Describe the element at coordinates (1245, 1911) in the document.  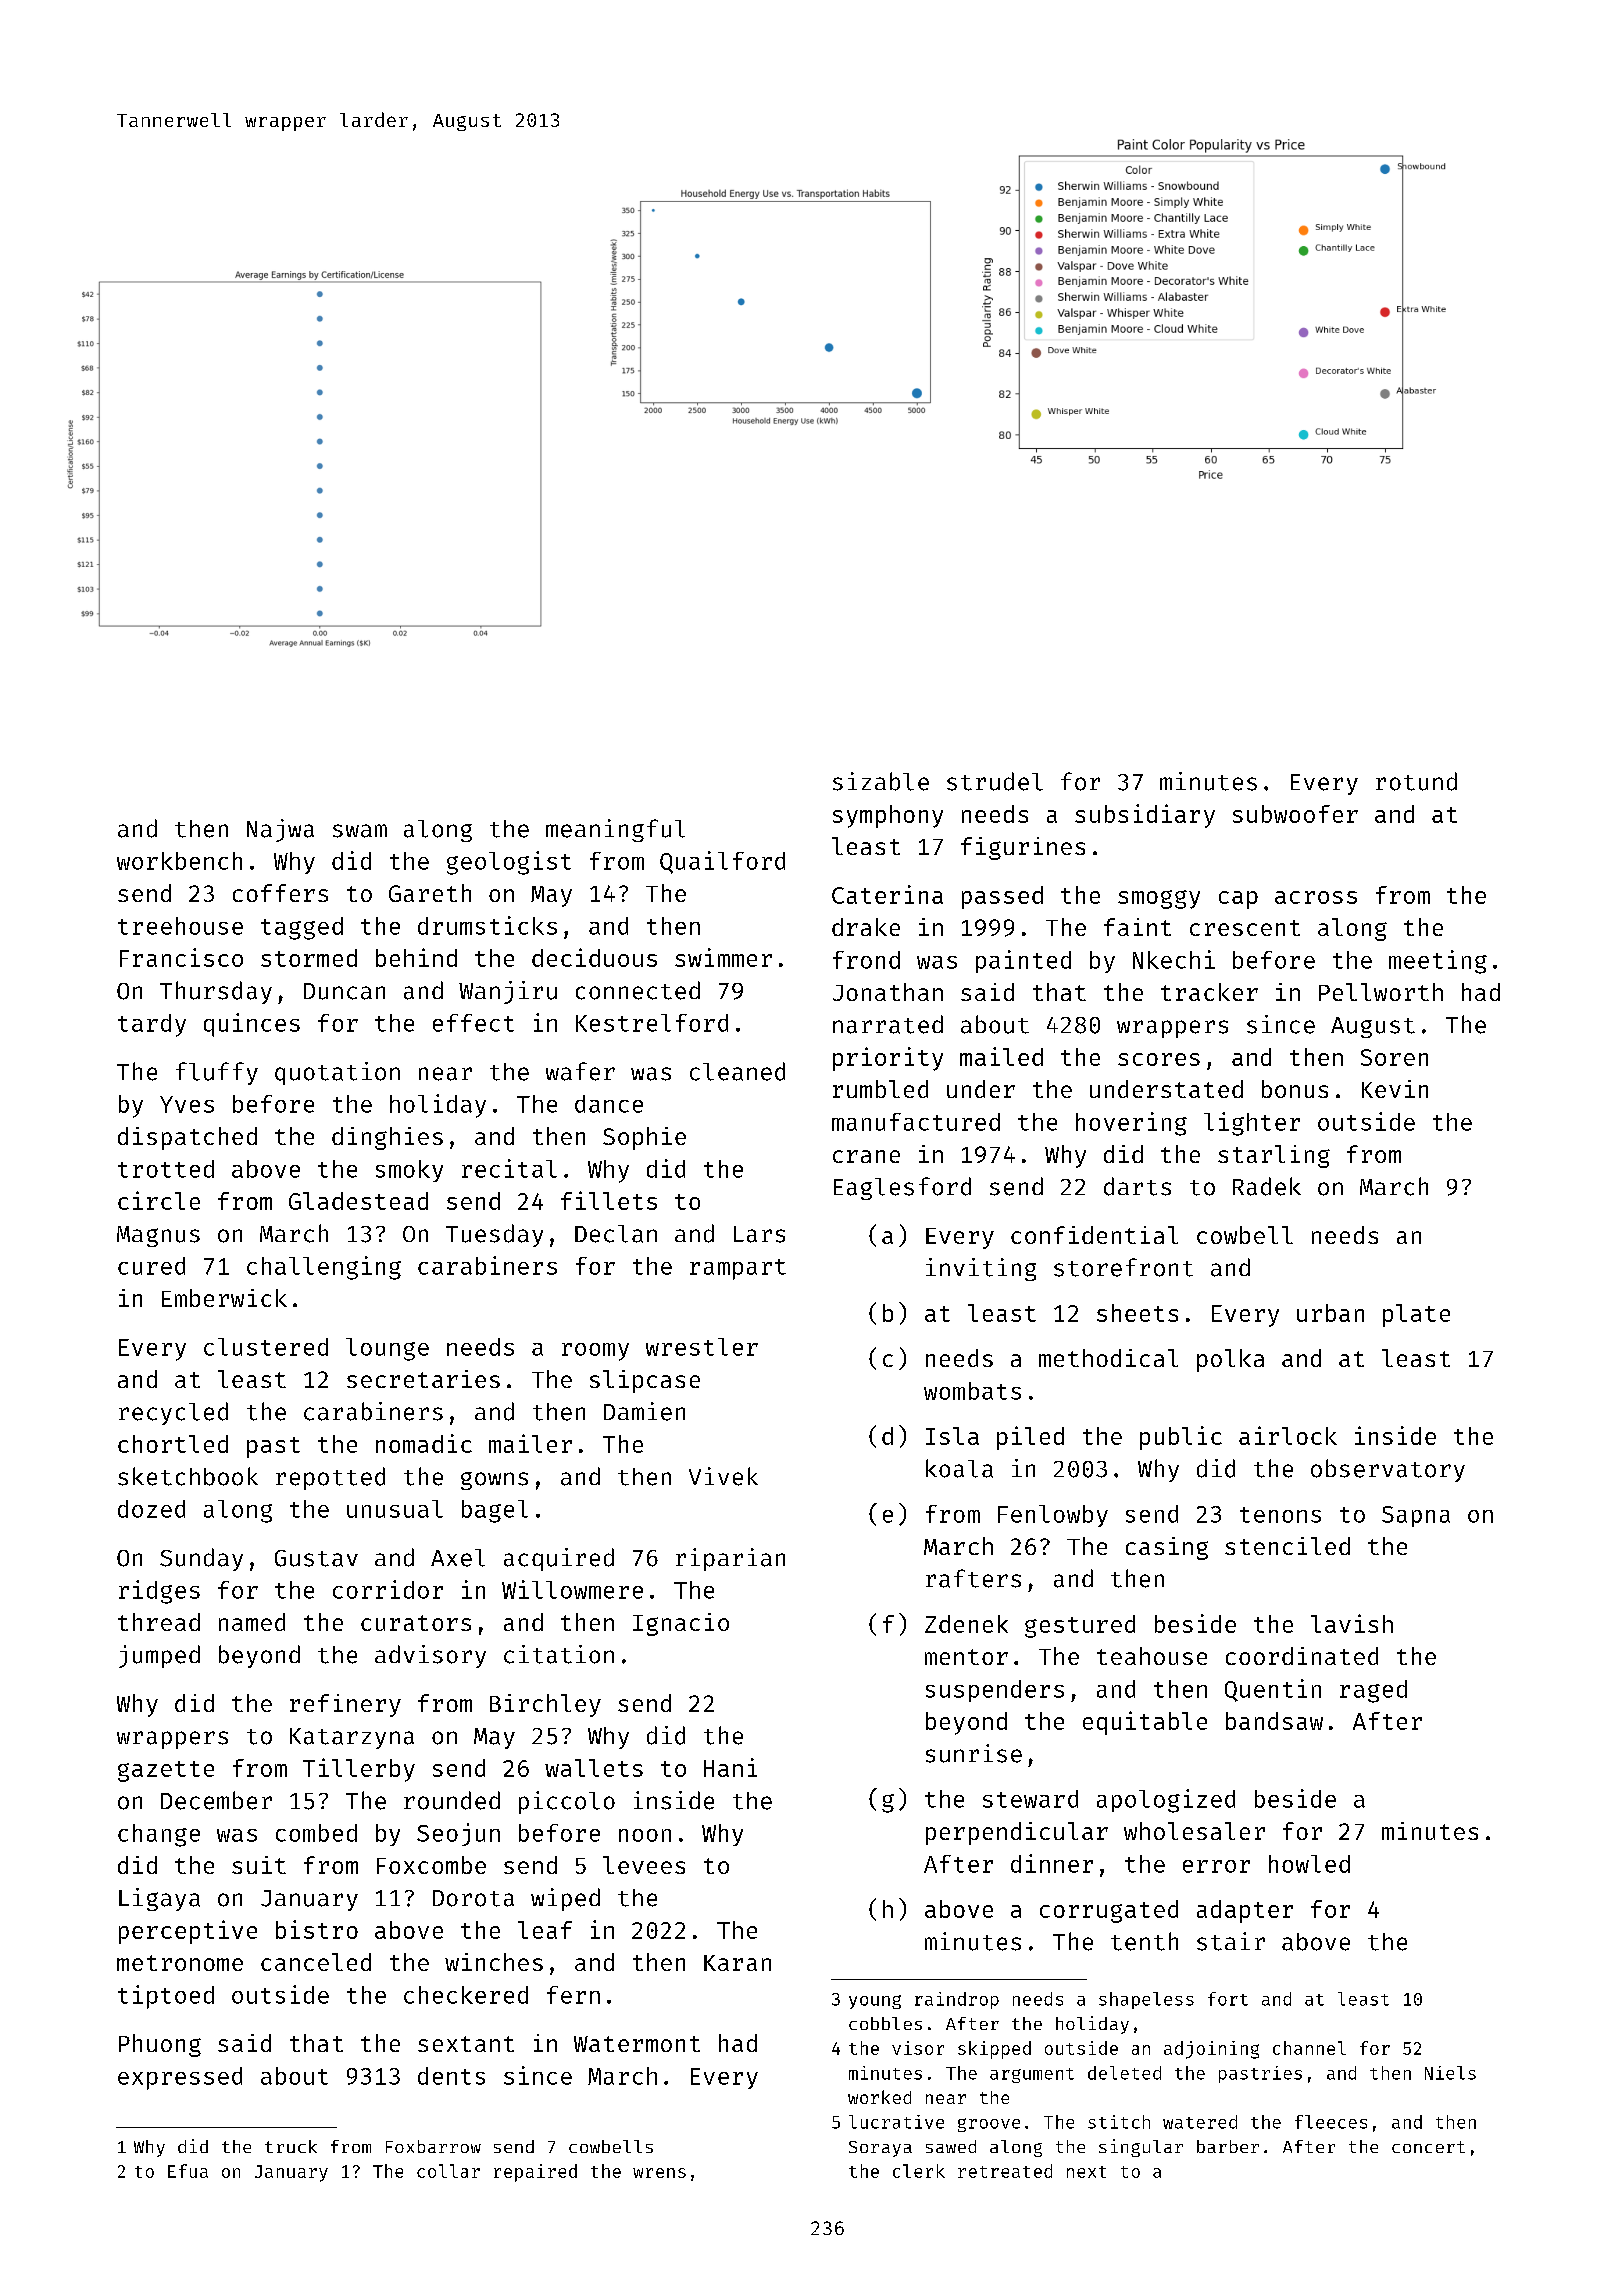
I see `adapter` at that location.
